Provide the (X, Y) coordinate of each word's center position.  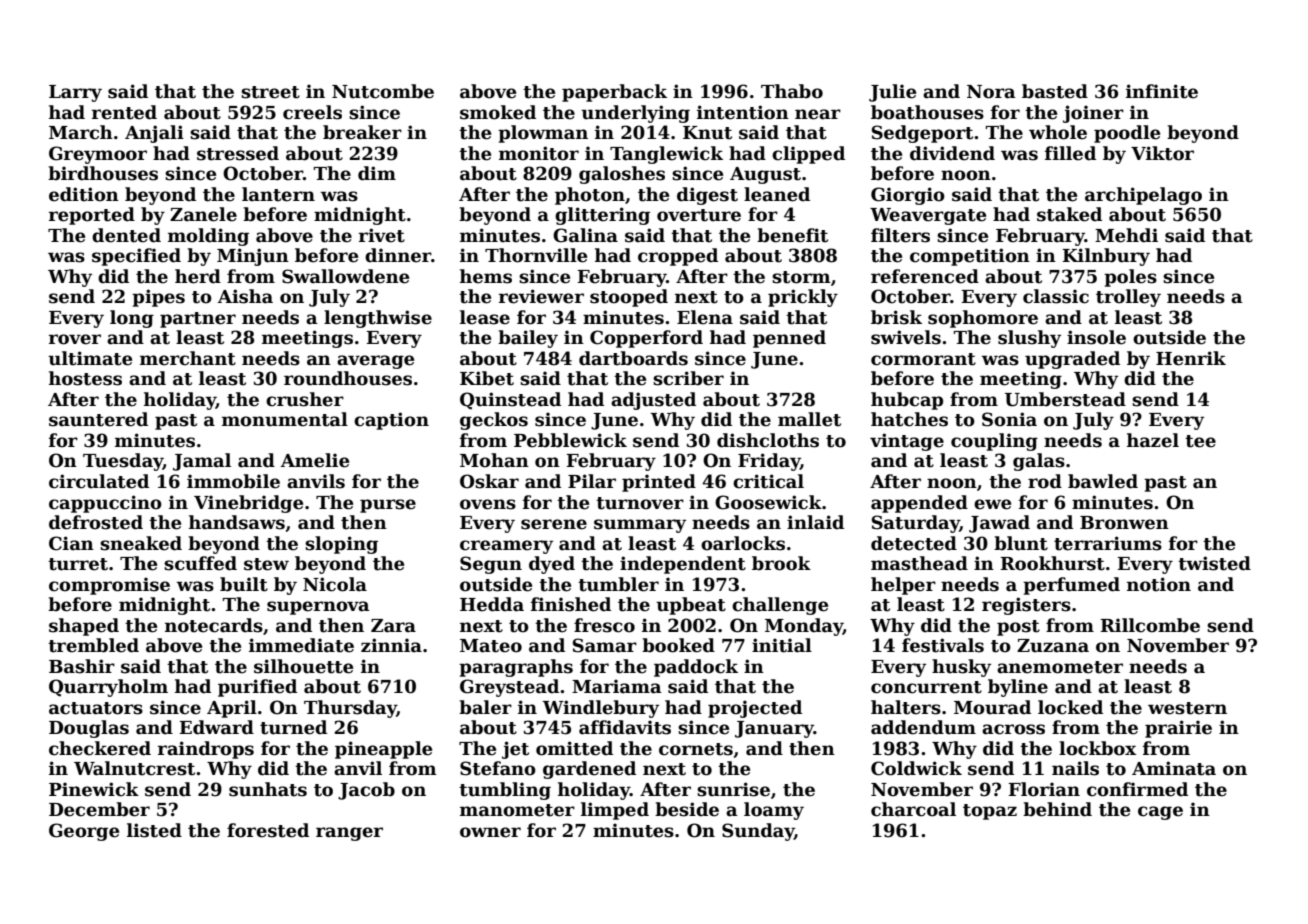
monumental (285, 419)
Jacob (366, 791)
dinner (398, 255)
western (1187, 708)
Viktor (1162, 153)
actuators (96, 708)
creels (312, 112)
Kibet (487, 378)
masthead (919, 563)
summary (640, 526)
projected (755, 709)
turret (78, 564)
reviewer (541, 296)
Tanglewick (666, 155)
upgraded (1072, 360)
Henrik (1191, 358)
